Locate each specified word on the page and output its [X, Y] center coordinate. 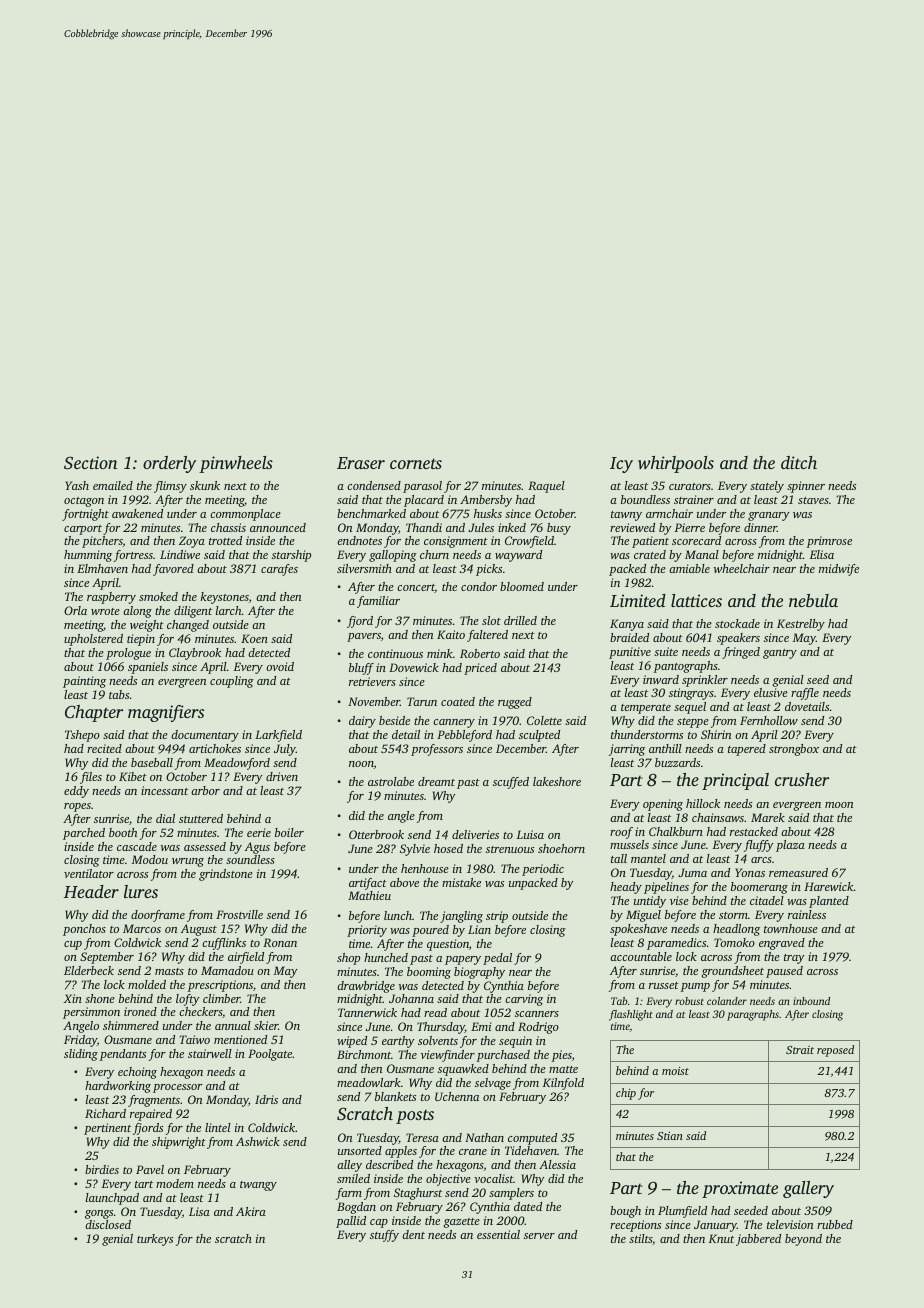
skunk [205, 485]
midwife [839, 570]
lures [141, 891]
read [435, 1012]
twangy [258, 1186]
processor [177, 1088]
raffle [805, 694]
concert [416, 588]
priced [480, 669]
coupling [232, 682]
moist [675, 1071]
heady [626, 888]
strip [497, 917]
